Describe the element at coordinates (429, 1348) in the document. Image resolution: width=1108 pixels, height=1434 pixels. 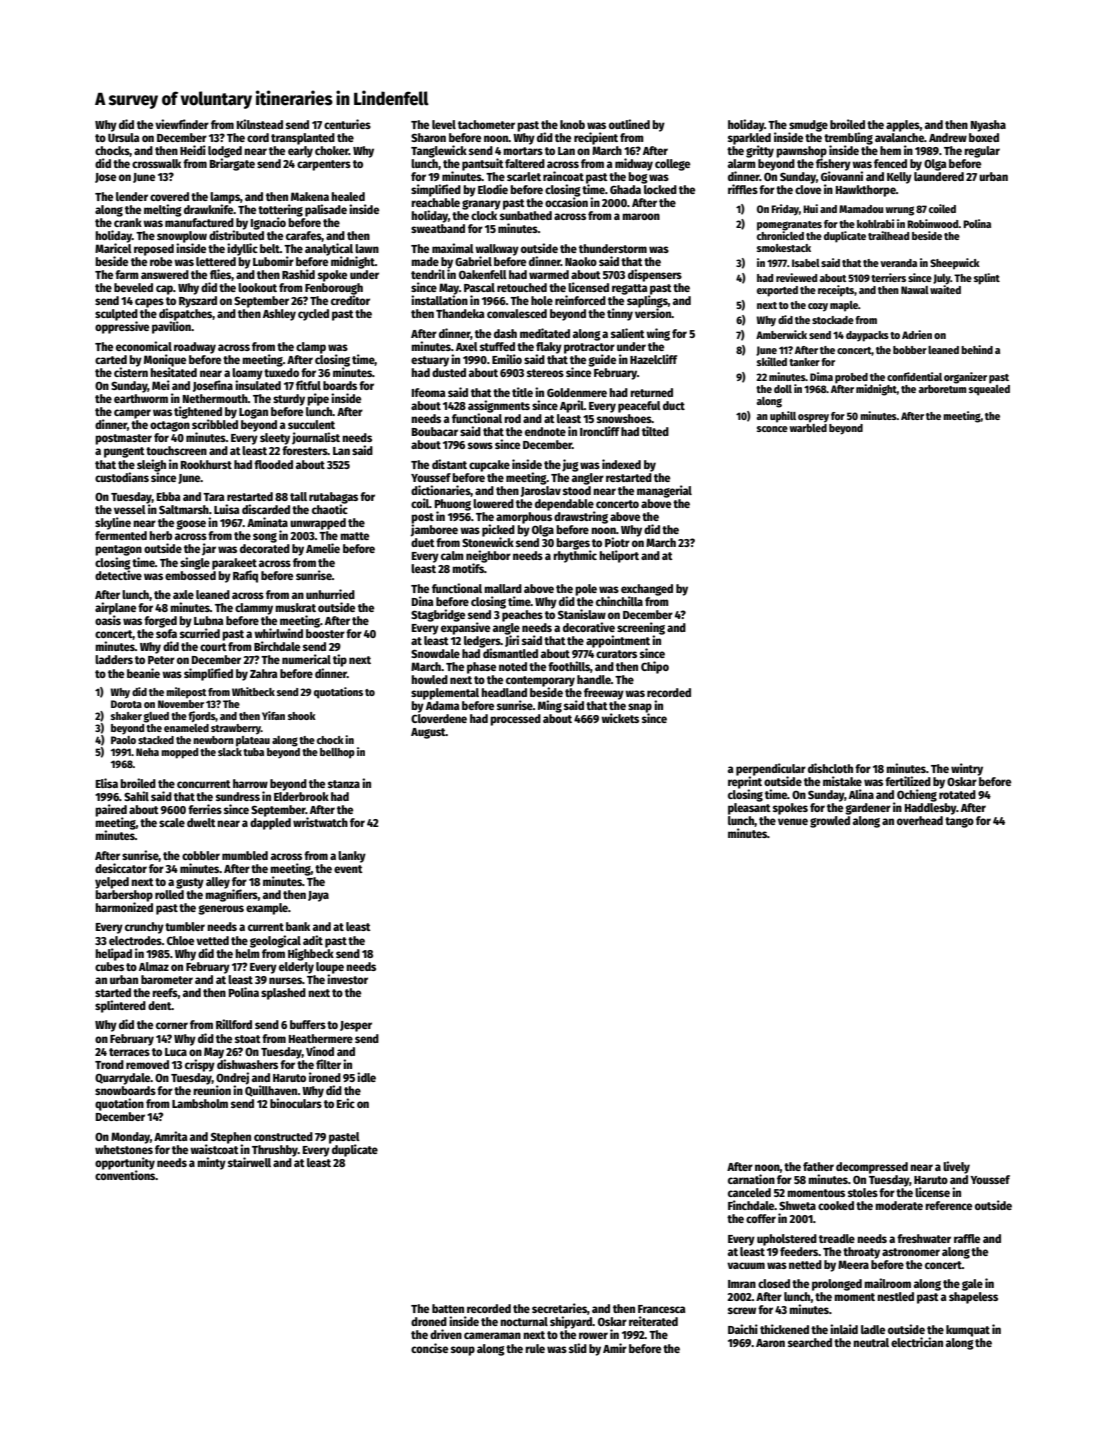
I see `concise` at that location.
